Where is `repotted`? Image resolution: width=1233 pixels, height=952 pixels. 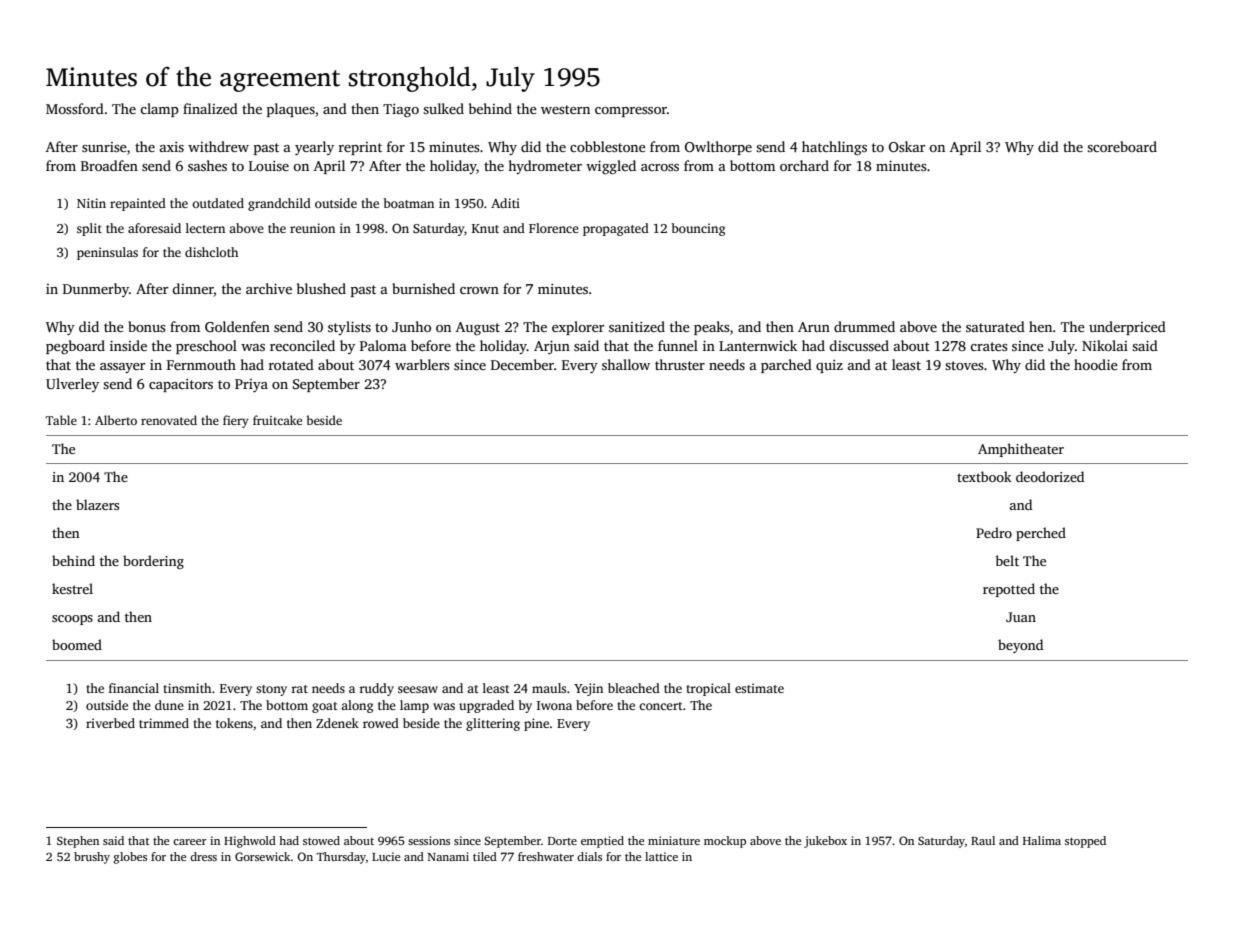
repotted is located at coordinates (1009, 590).
